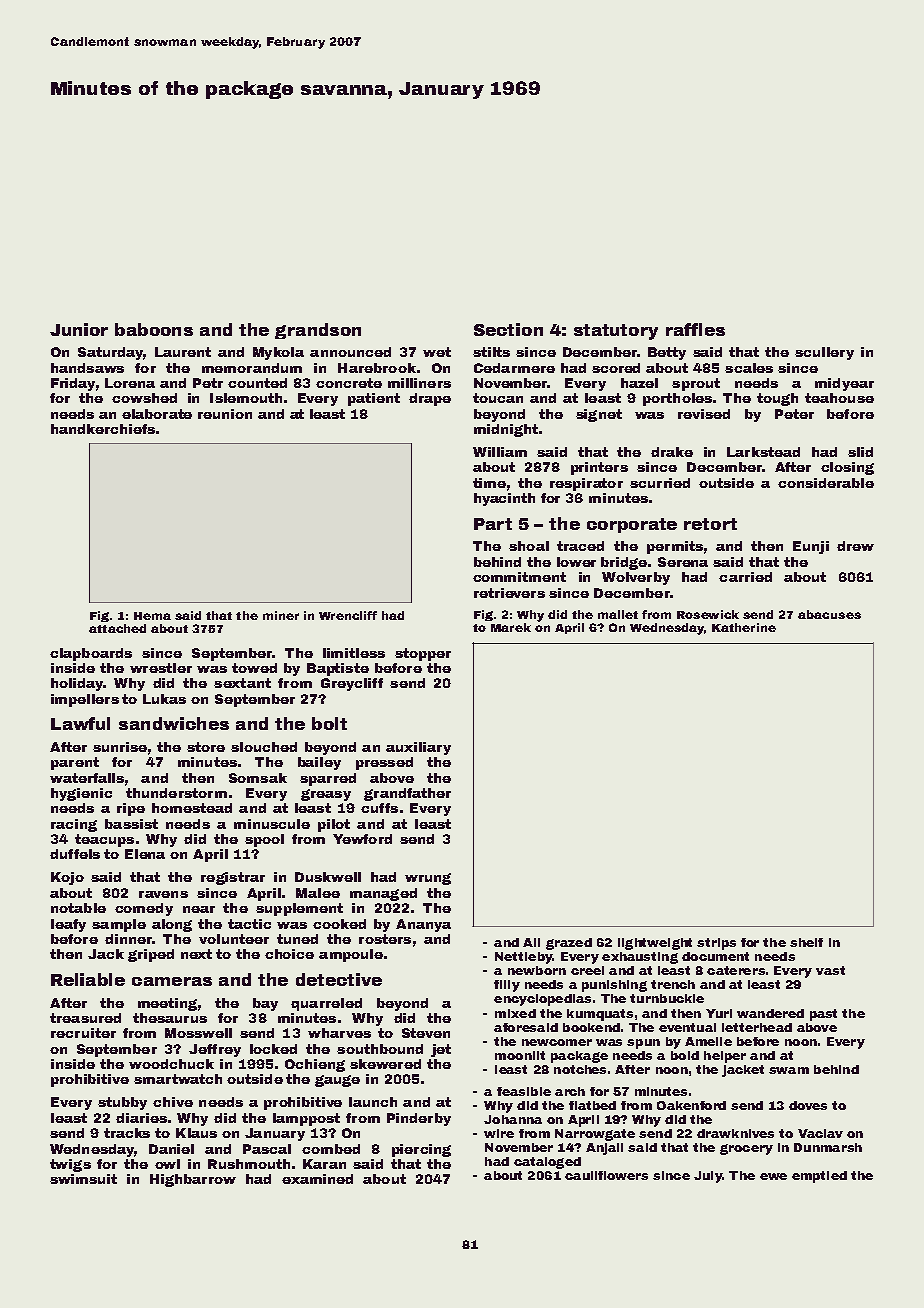  What do you see at coordinates (178, 1079) in the document?
I see `smartwatch` at bounding box center [178, 1079].
